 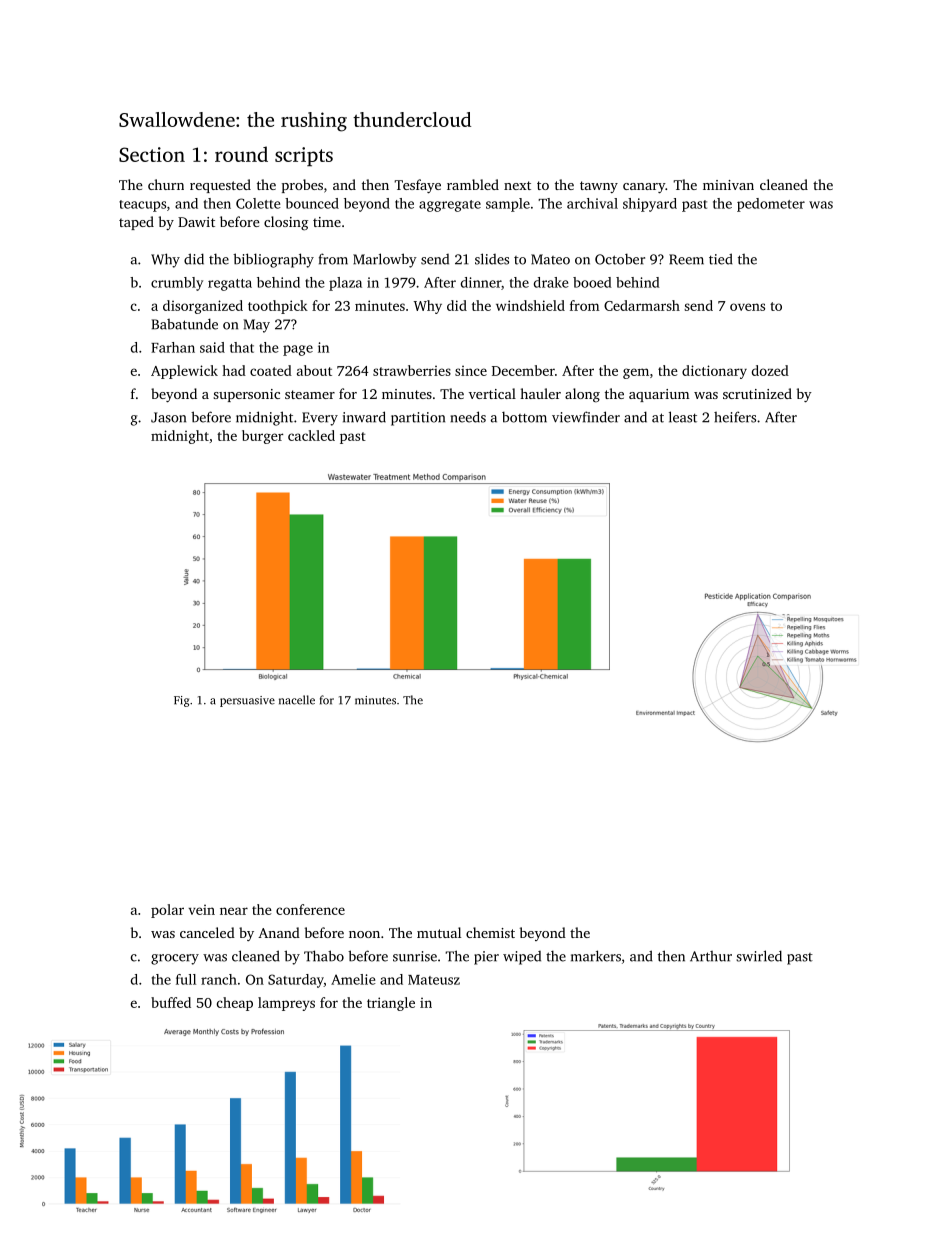 What do you see at coordinates (314, 370) in the page?
I see `about` at bounding box center [314, 370].
